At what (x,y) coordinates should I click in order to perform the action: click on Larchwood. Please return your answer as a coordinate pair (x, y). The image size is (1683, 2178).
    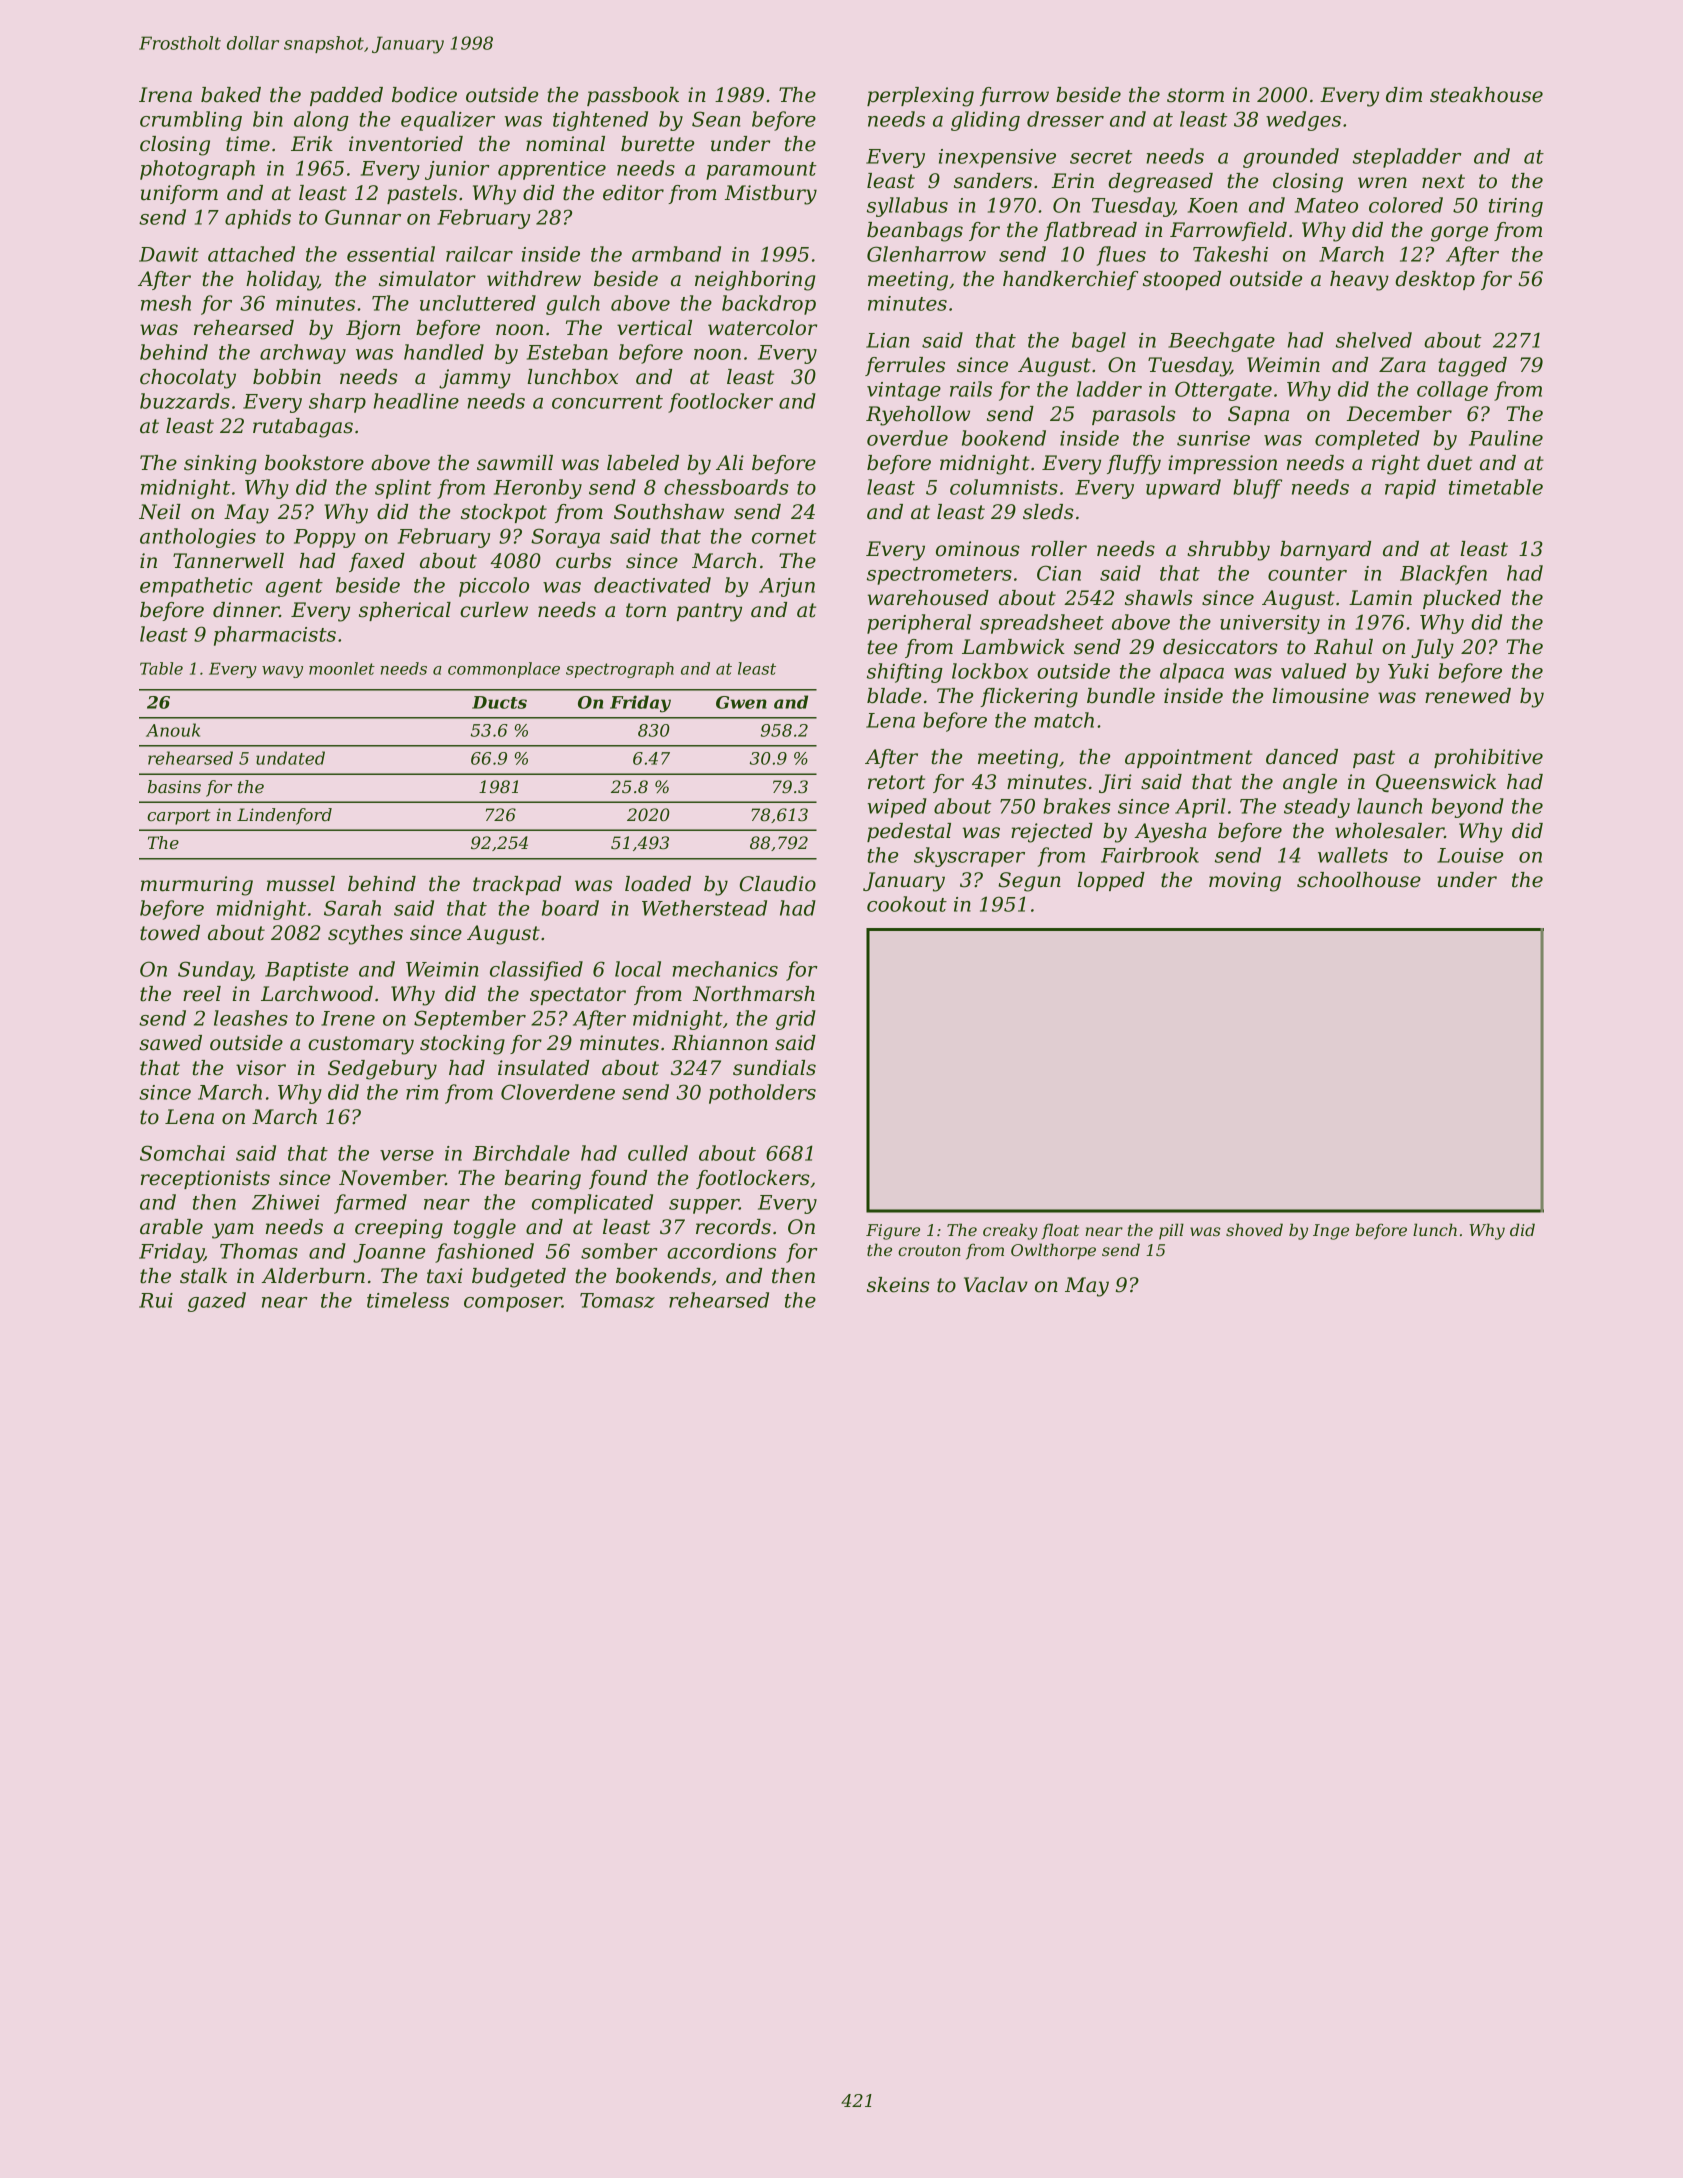
    Looking at the image, I should click on (317, 994).
